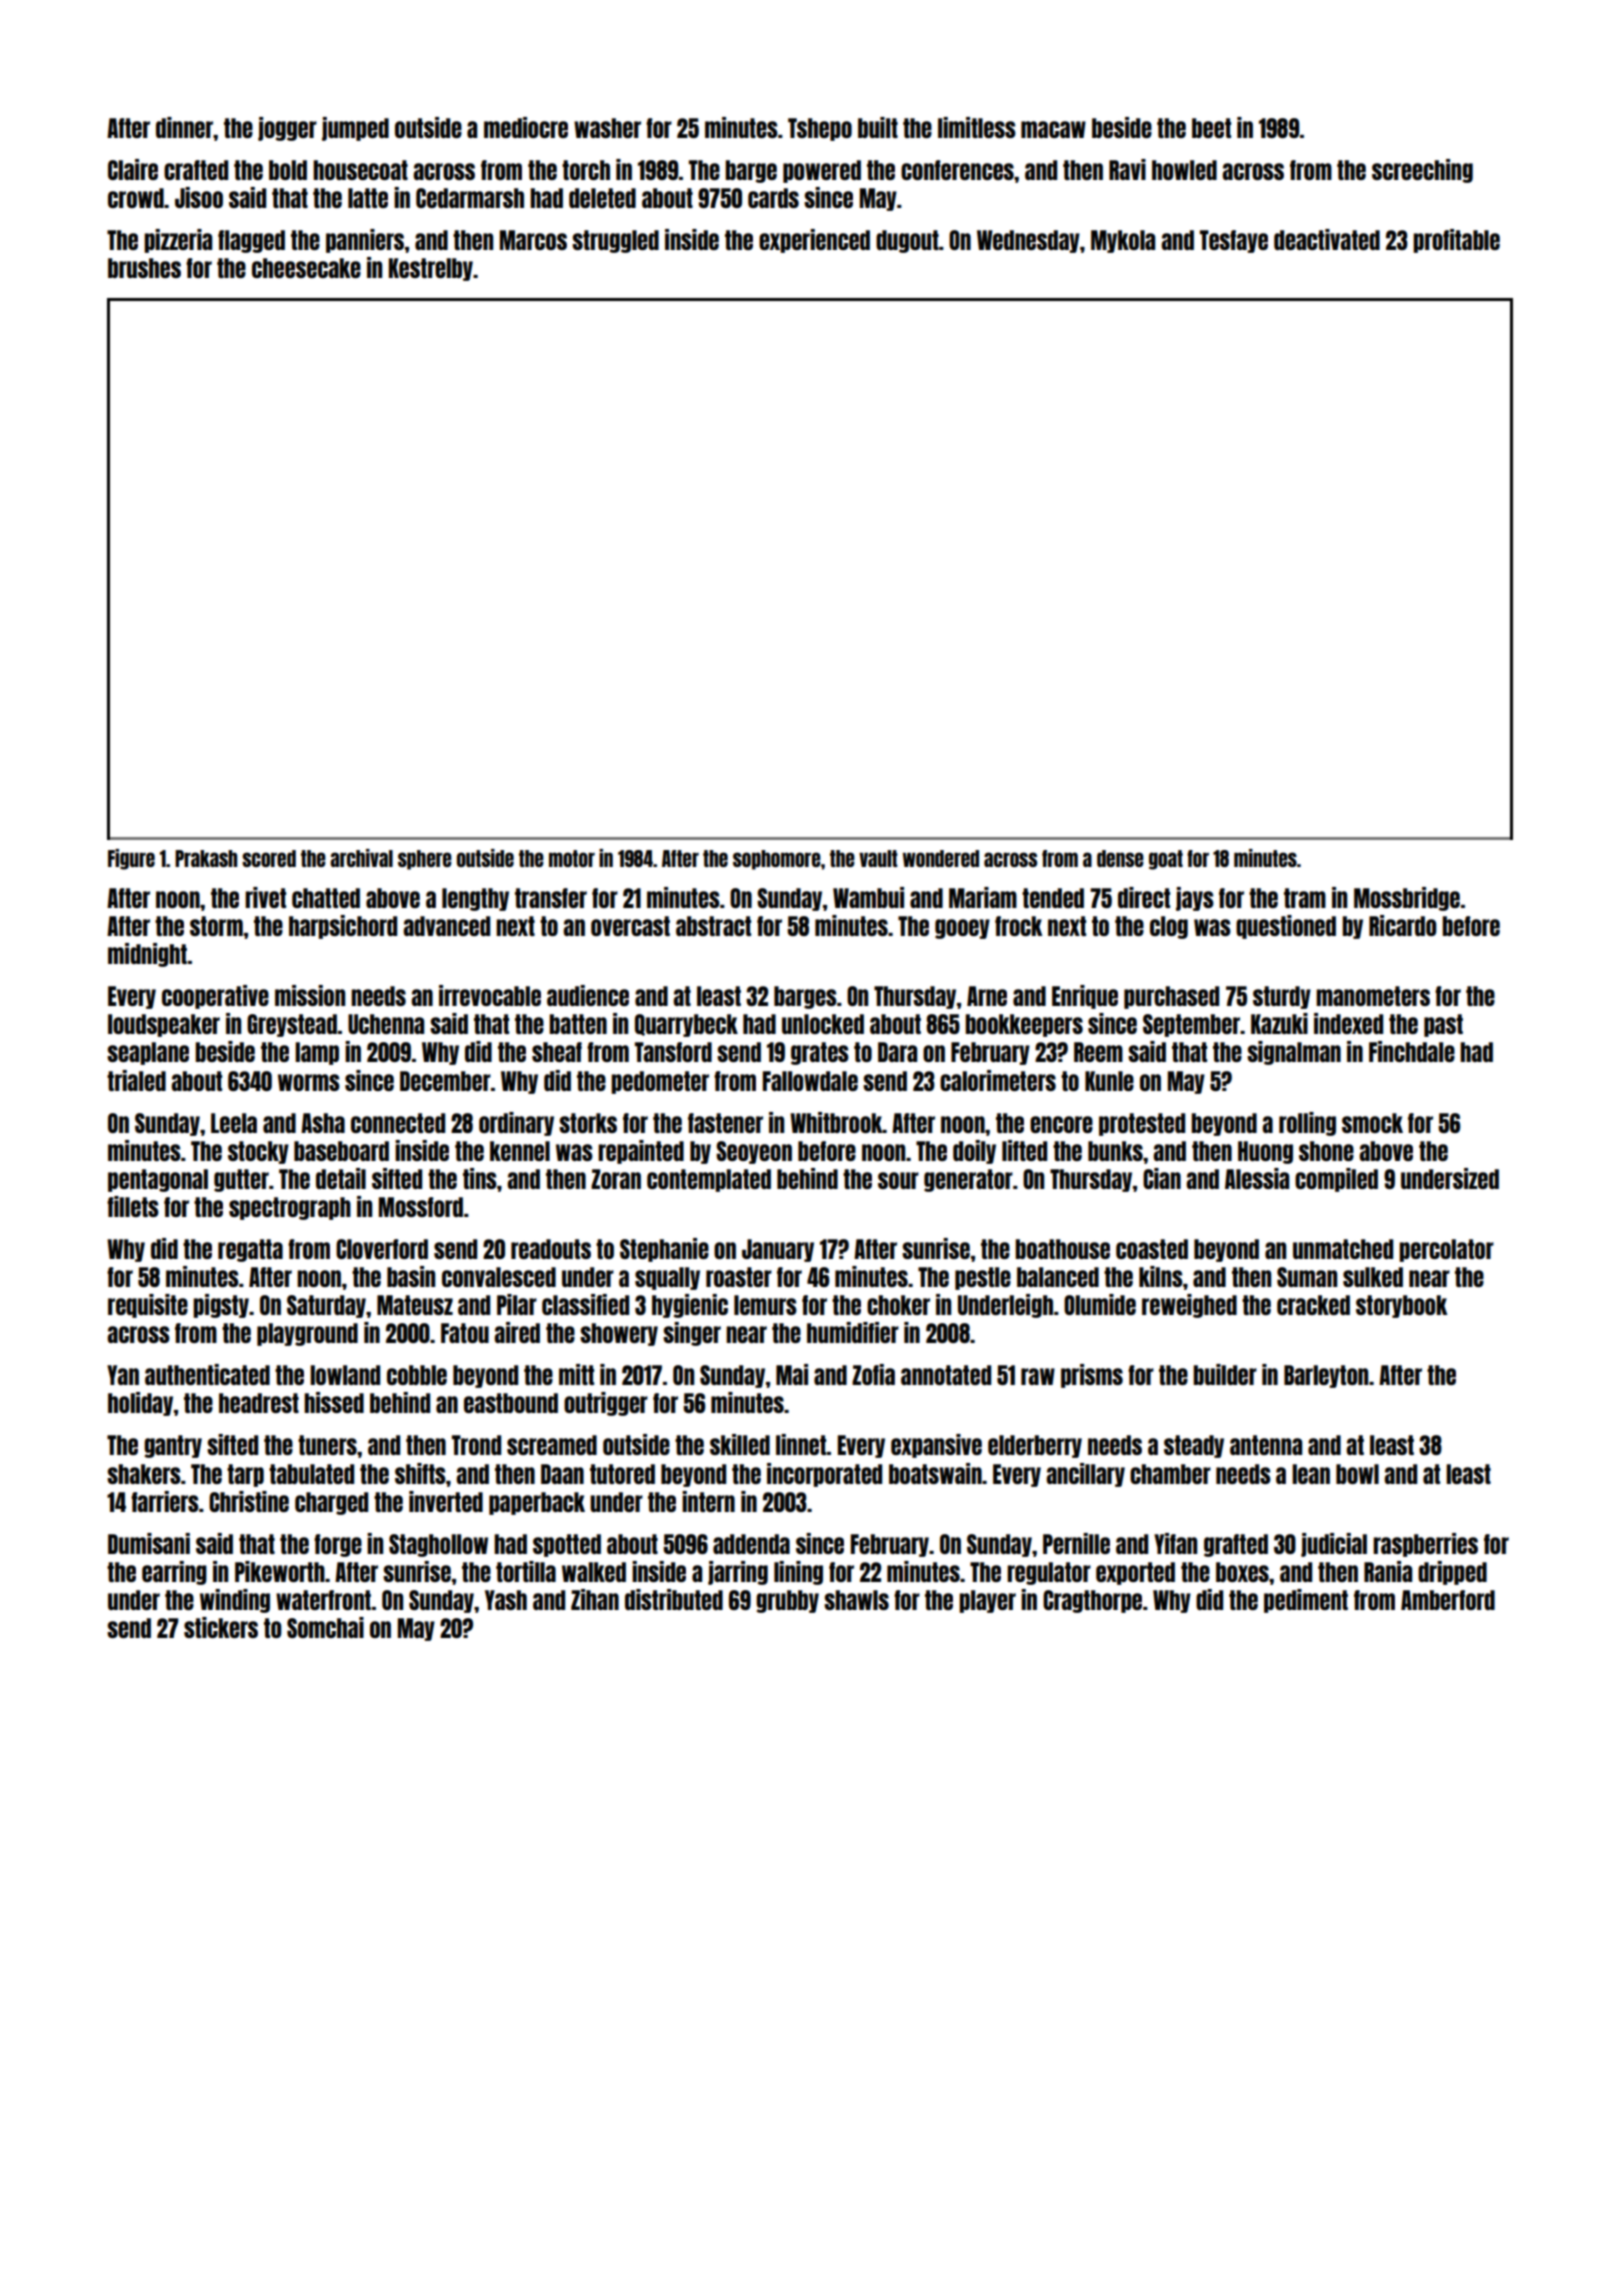 The image size is (1620, 2292). Describe the element at coordinates (1166, 860) in the screenshot. I see `goat` at that location.
